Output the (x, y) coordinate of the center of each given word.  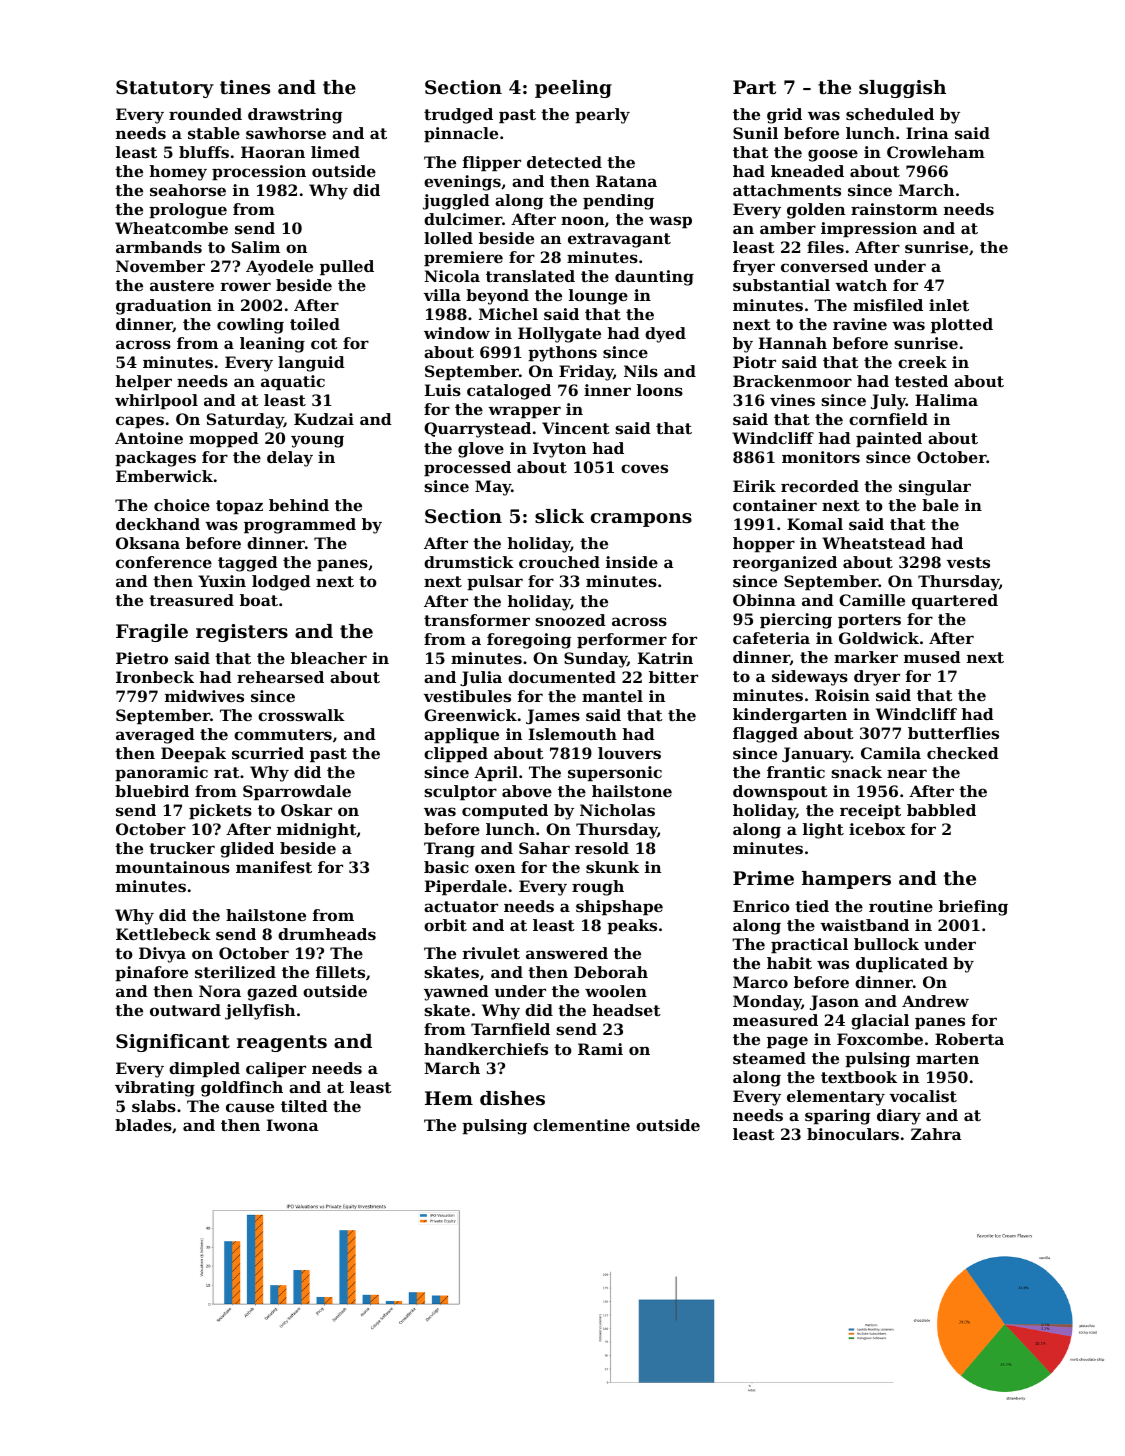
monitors (821, 457)
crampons (641, 520)
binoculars (853, 1134)
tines (245, 87)
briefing (973, 908)
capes (140, 422)
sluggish (902, 89)
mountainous (173, 867)
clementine (581, 1125)
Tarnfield (510, 1029)
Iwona (292, 1125)
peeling (573, 89)
